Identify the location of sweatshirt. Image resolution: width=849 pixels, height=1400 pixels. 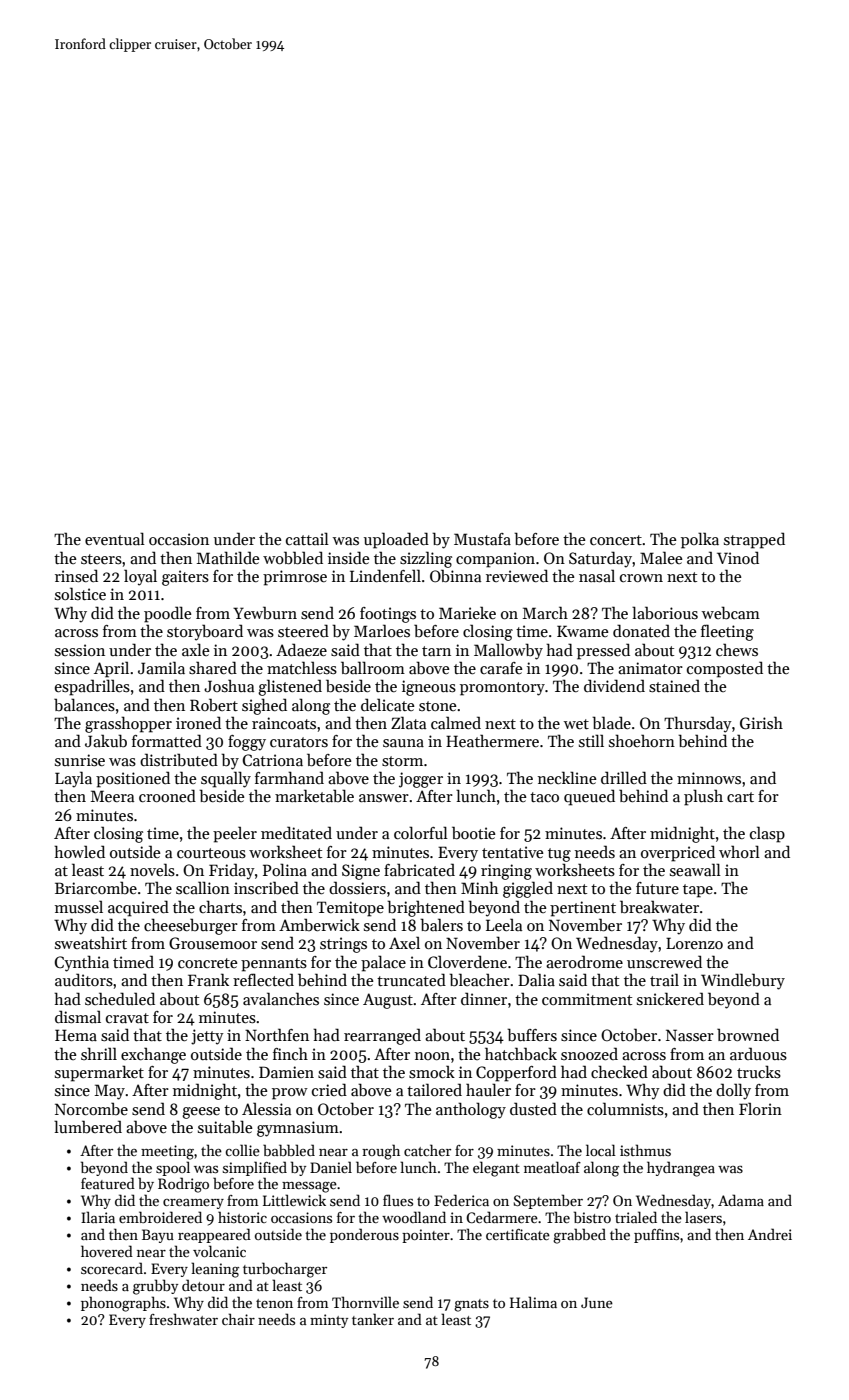
(91, 943).
